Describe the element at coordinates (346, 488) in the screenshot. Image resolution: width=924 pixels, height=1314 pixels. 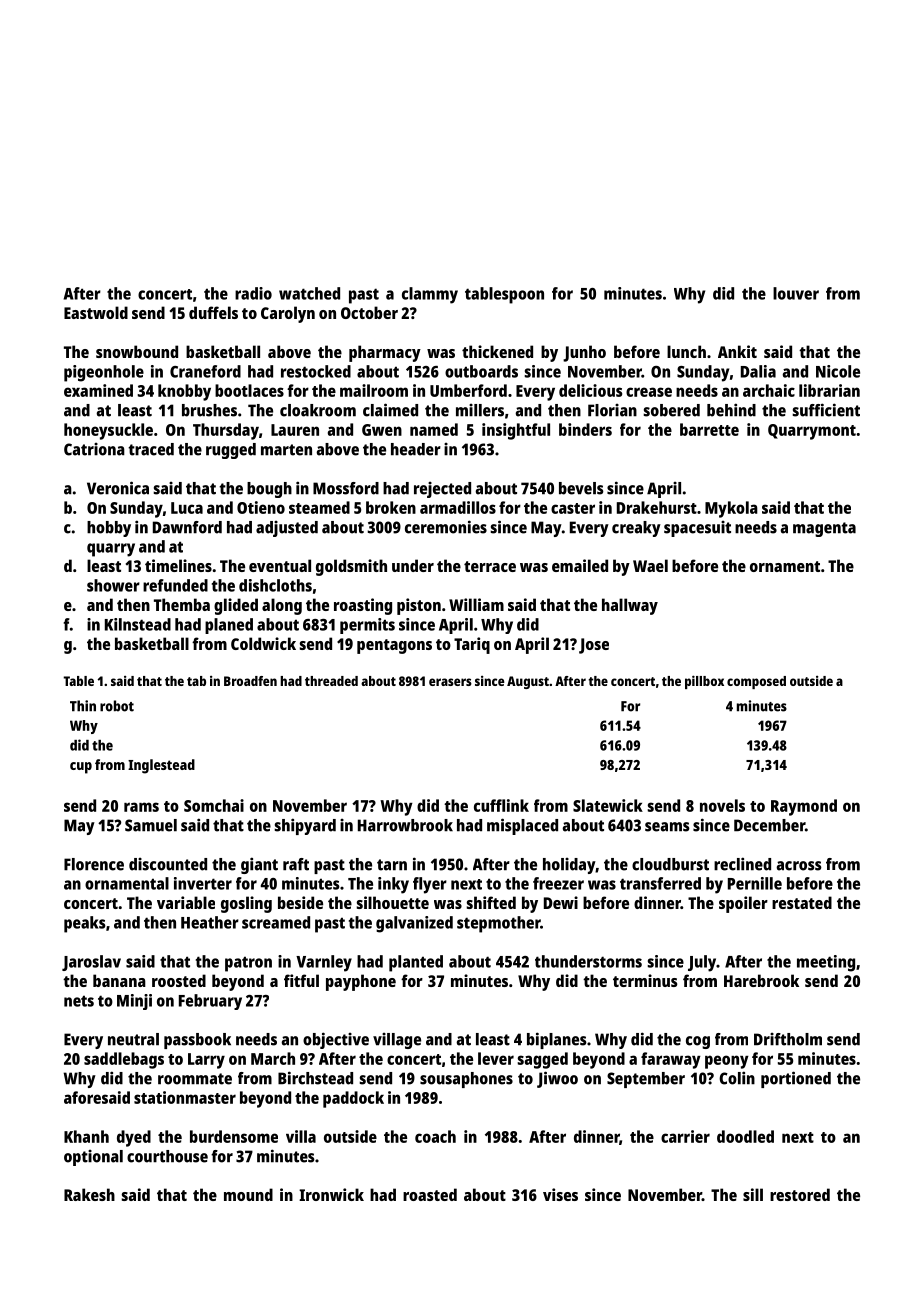
I see `Mossford` at that location.
